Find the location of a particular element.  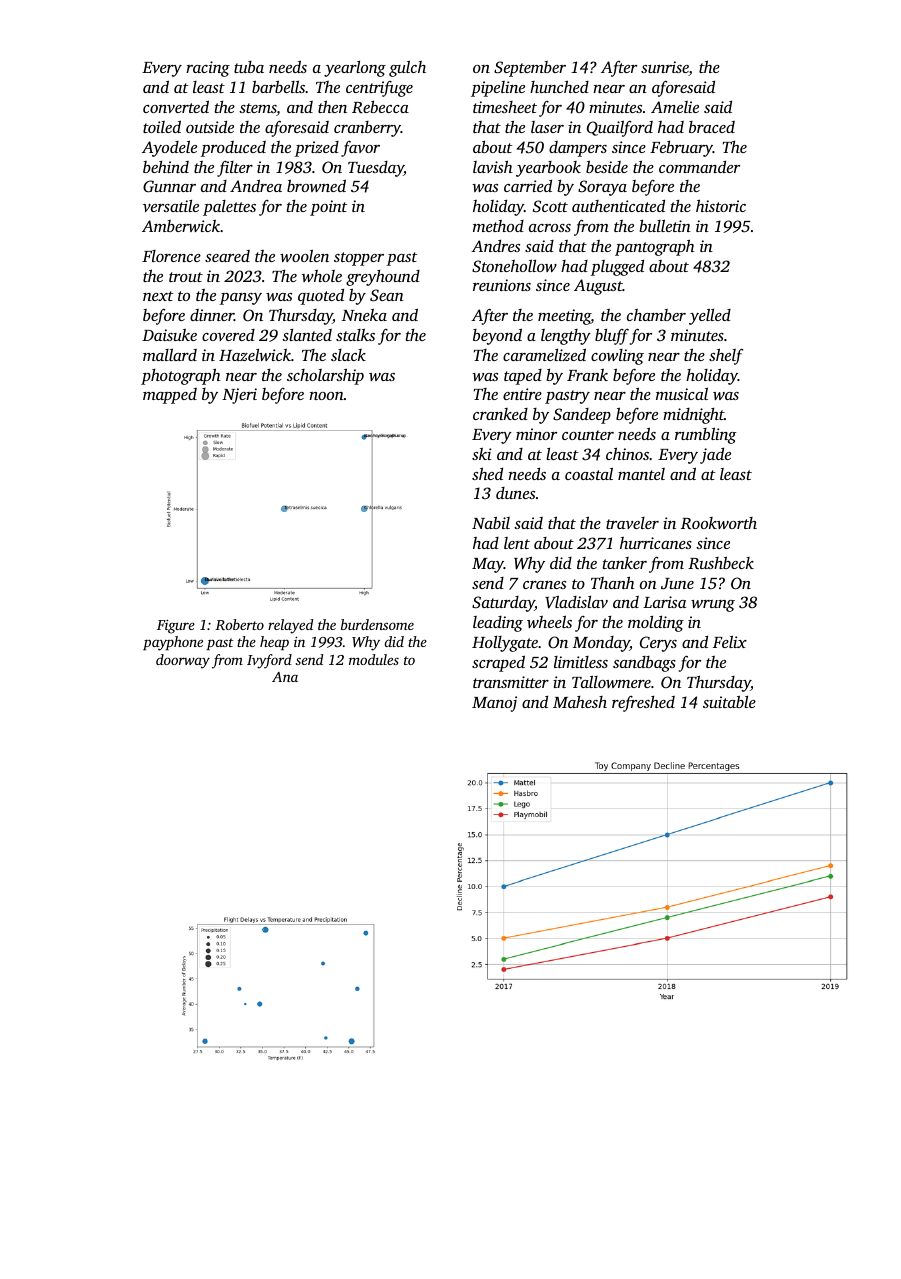

braced is located at coordinates (712, 127).
